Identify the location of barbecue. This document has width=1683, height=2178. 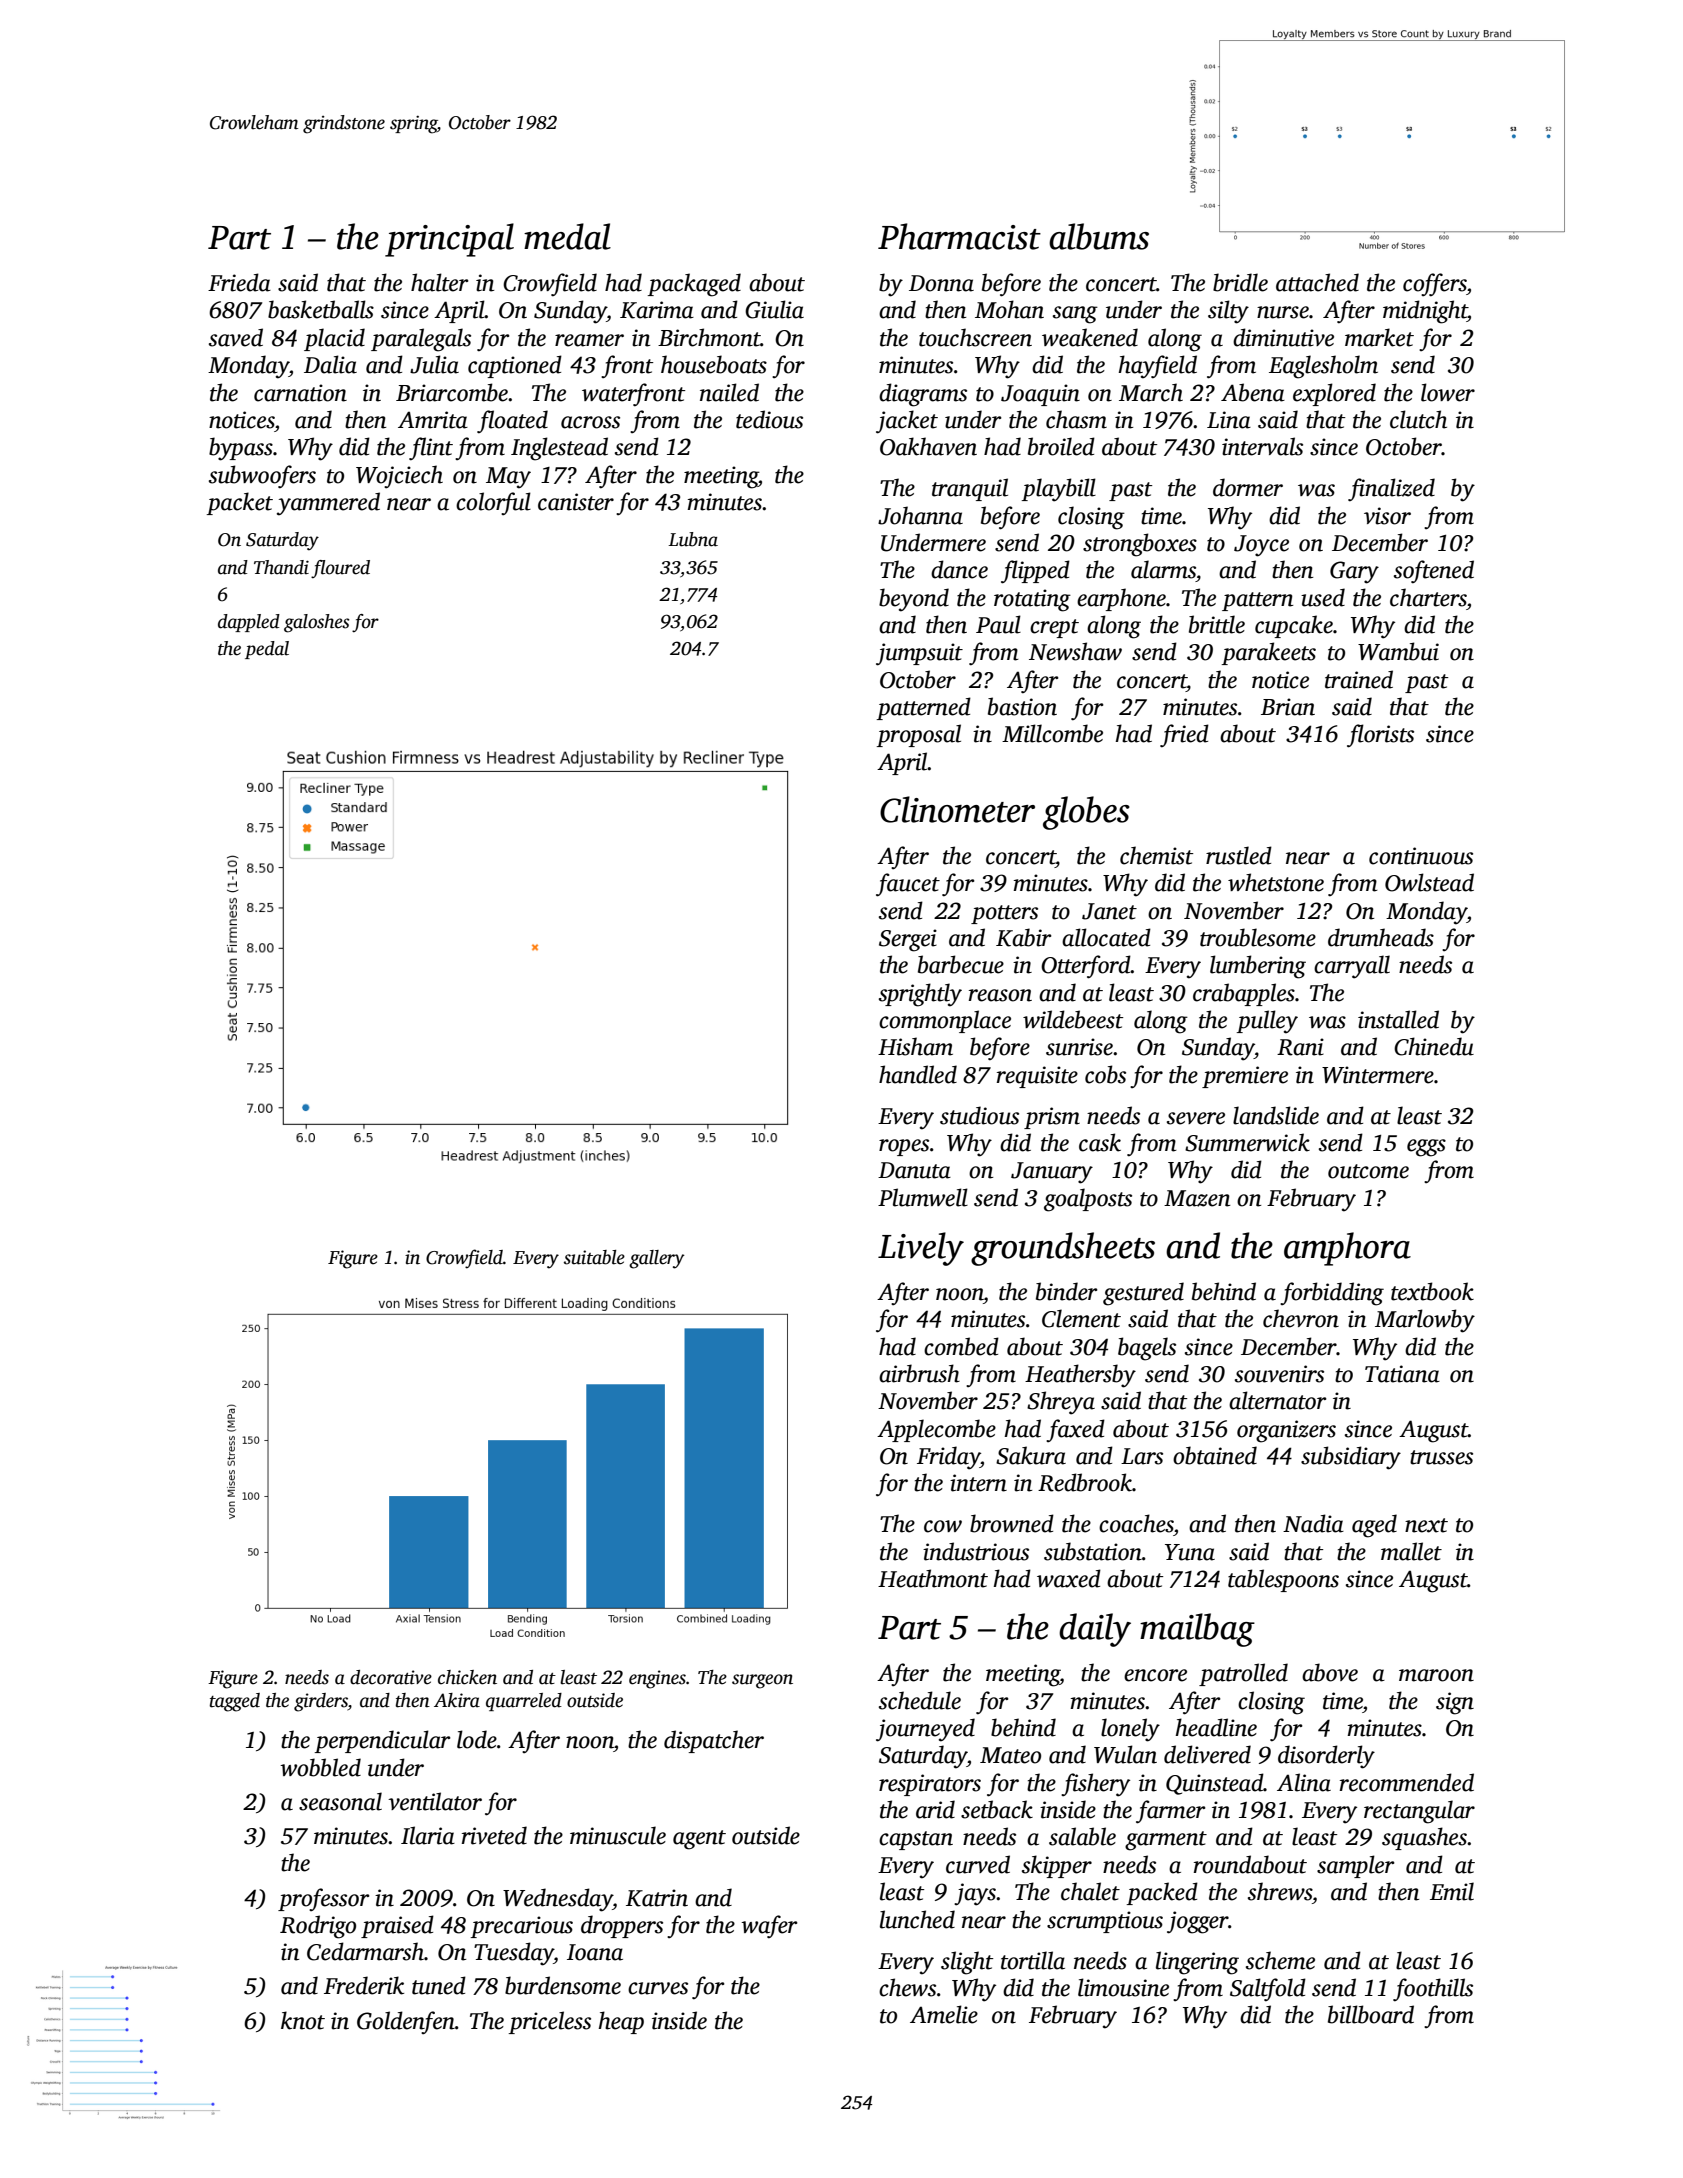
(961, 964).
